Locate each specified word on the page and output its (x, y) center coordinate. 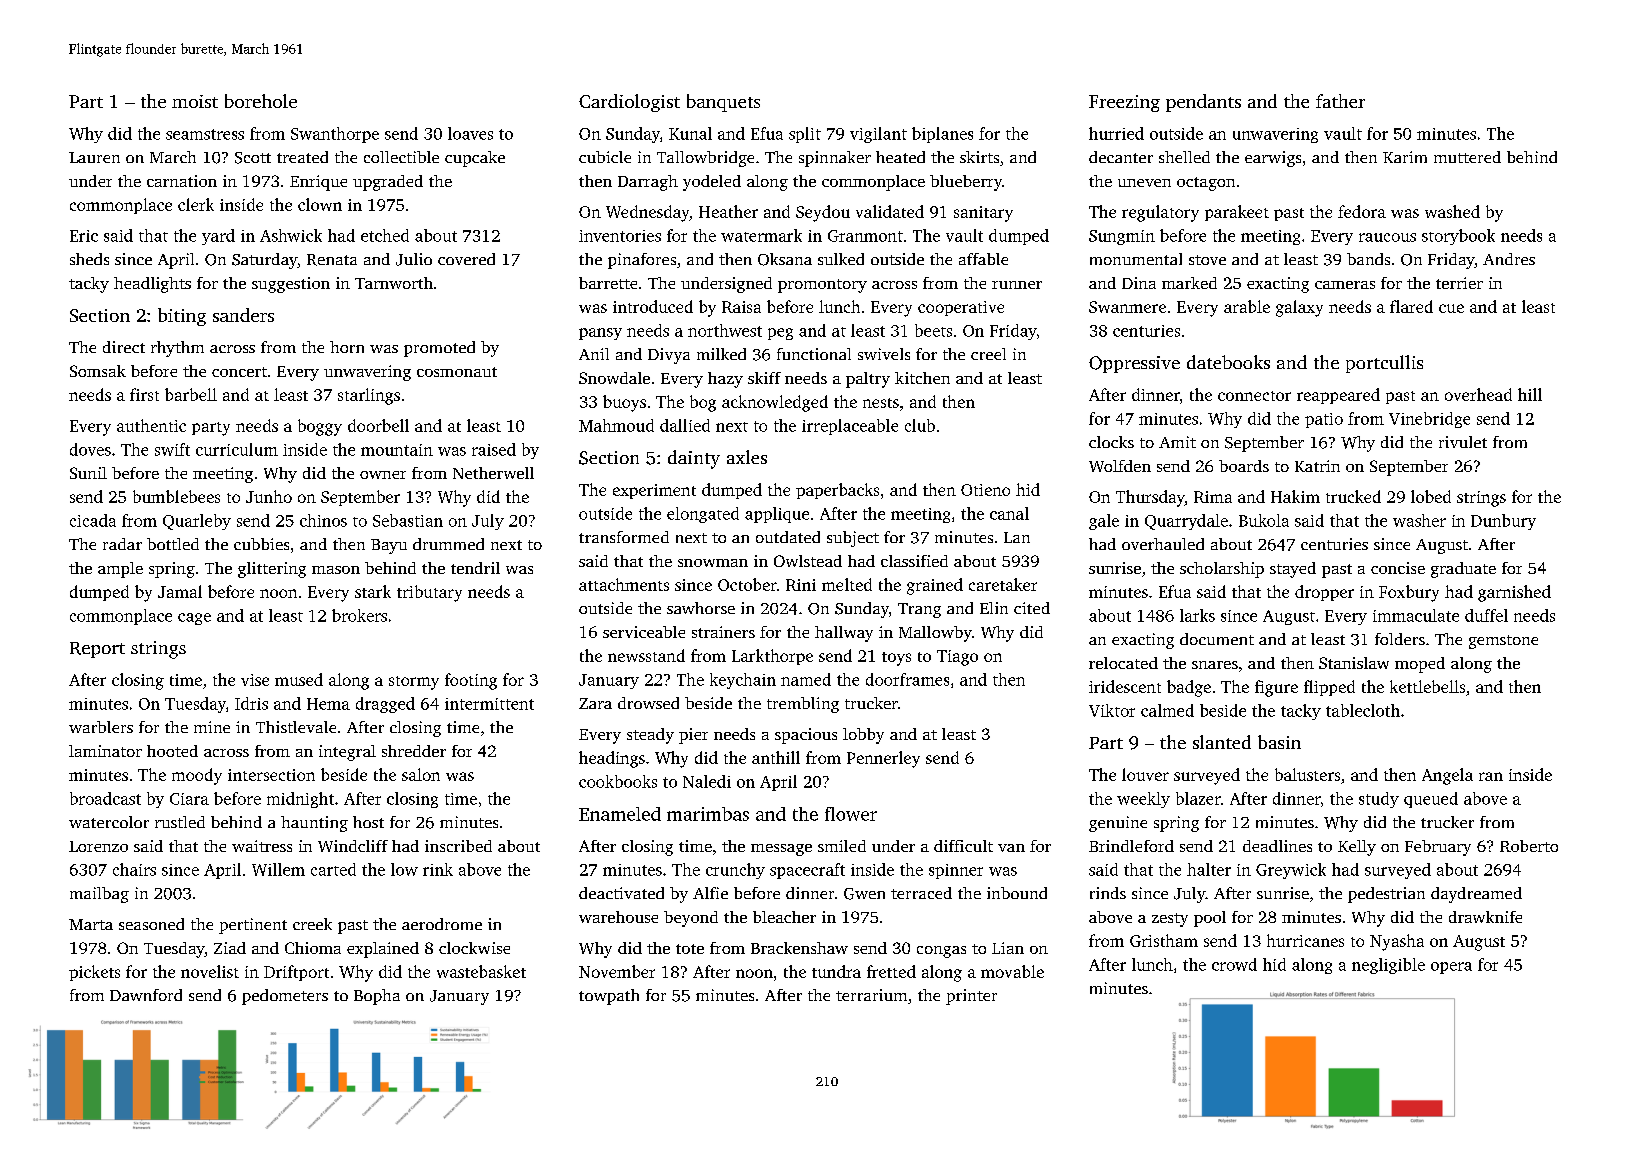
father (1340, 101)
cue (1451, 308)
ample (120, 570)
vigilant (878, 135)
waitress (262, 846)
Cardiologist (629, 103)
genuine (1118, 824)
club (920, 425)
